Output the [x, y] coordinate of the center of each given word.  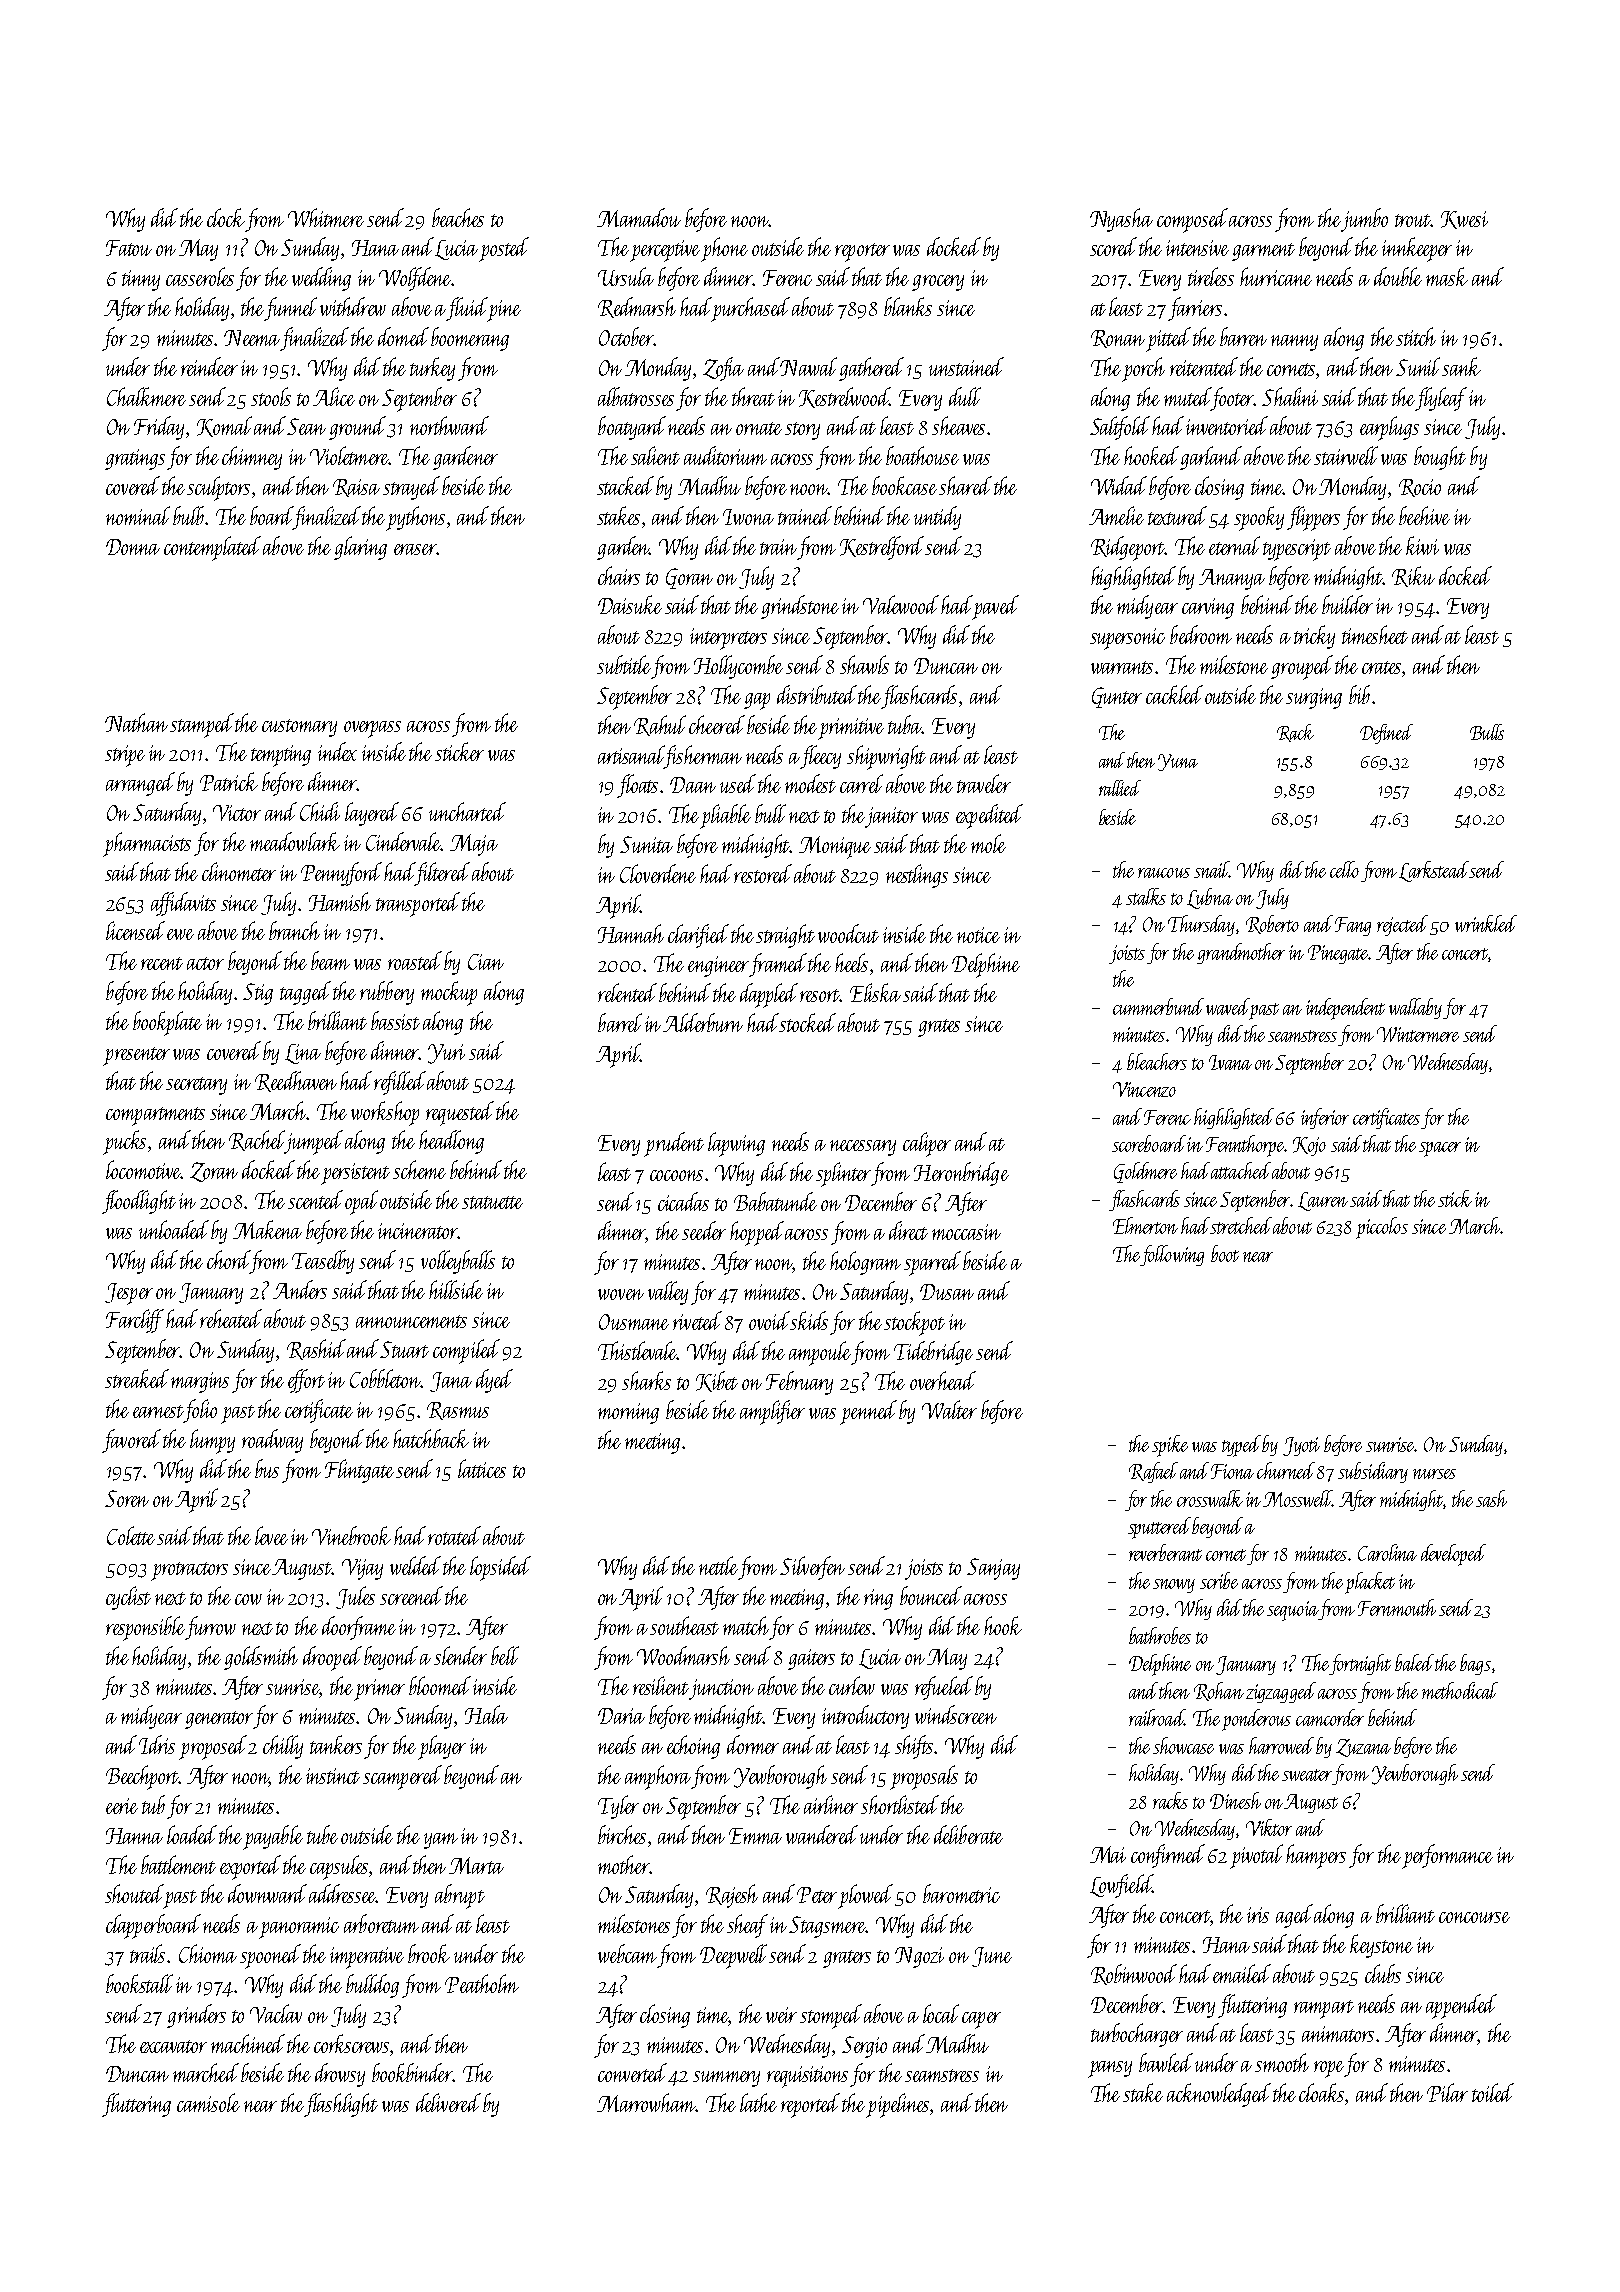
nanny [1294, 343]
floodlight [139, 1202]
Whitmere [326, 217]
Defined [1386, 734]
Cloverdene [658, 873]
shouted [134, 1893]
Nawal [809, 366]
